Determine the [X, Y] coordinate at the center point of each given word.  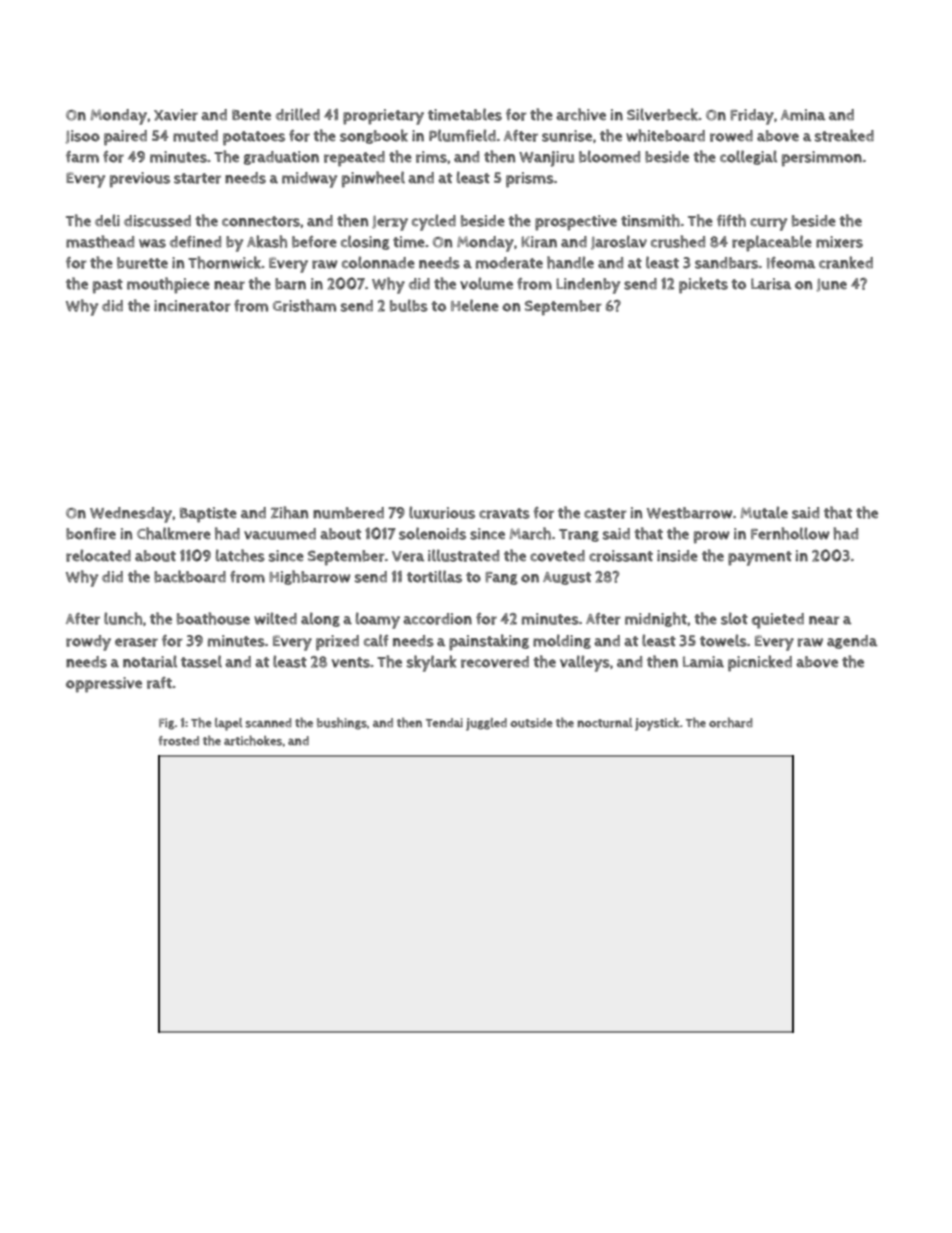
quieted [778, 621]
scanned [268, 723]
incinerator [192, 306]
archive [581, 114]
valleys [585, 663]
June [832, 285]
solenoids [432, 533]
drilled [298, 114]
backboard [190, 576]
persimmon [822, 159]
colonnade [378, 262]
